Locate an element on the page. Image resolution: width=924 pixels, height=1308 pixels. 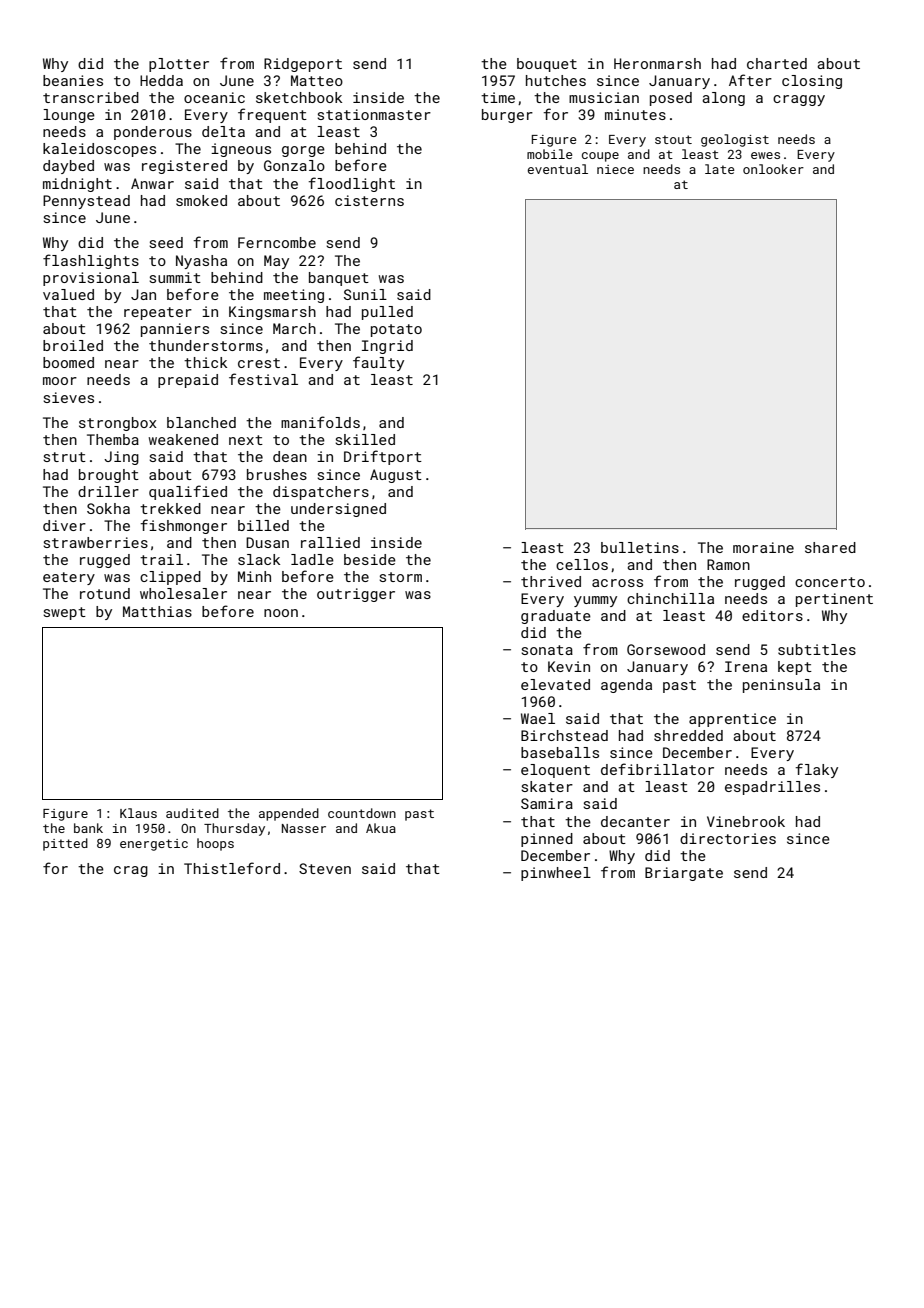
graduate is located at coordinates (556, 617).
